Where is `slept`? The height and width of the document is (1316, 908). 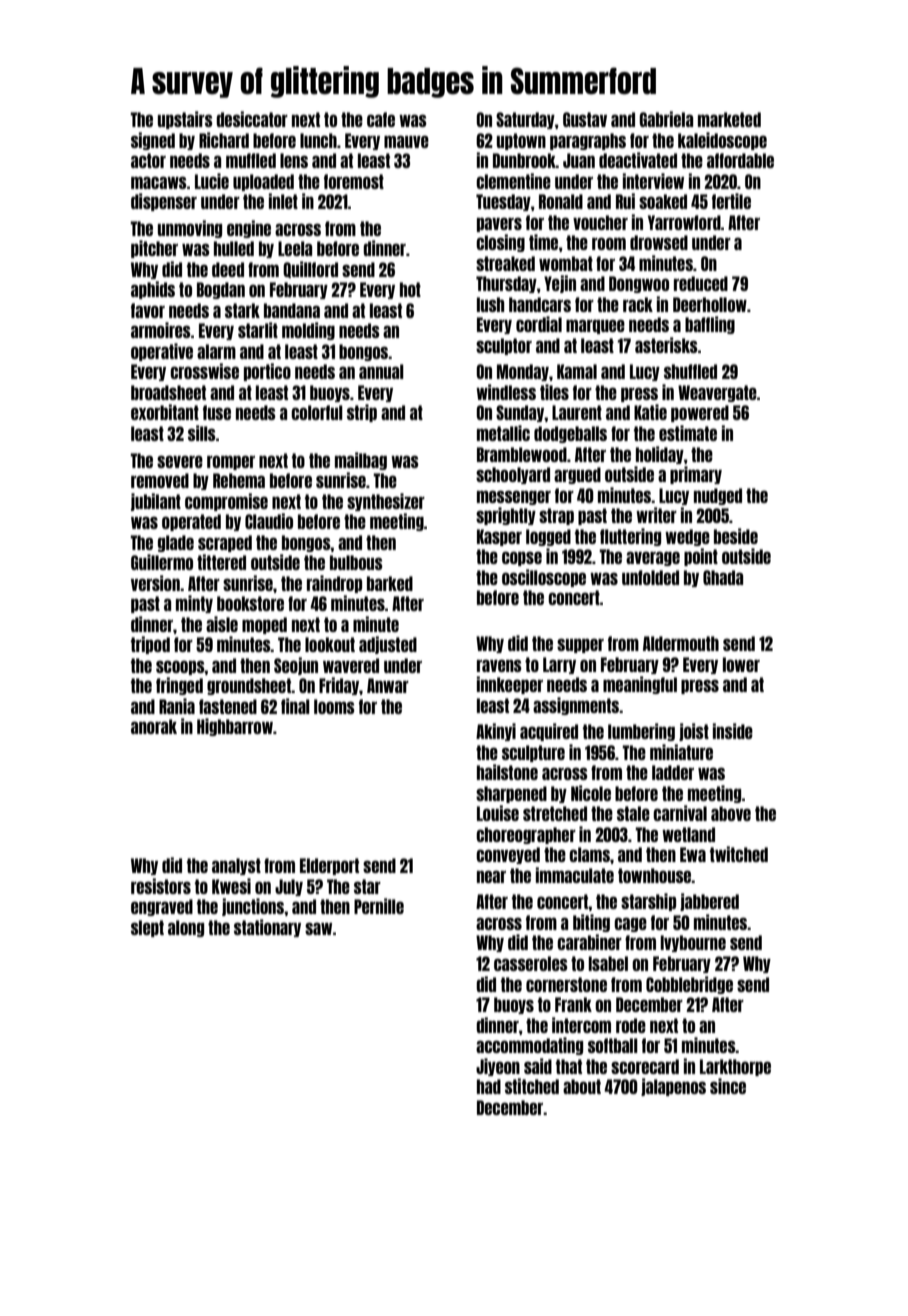 slept is located at coordinates (147, 928).
